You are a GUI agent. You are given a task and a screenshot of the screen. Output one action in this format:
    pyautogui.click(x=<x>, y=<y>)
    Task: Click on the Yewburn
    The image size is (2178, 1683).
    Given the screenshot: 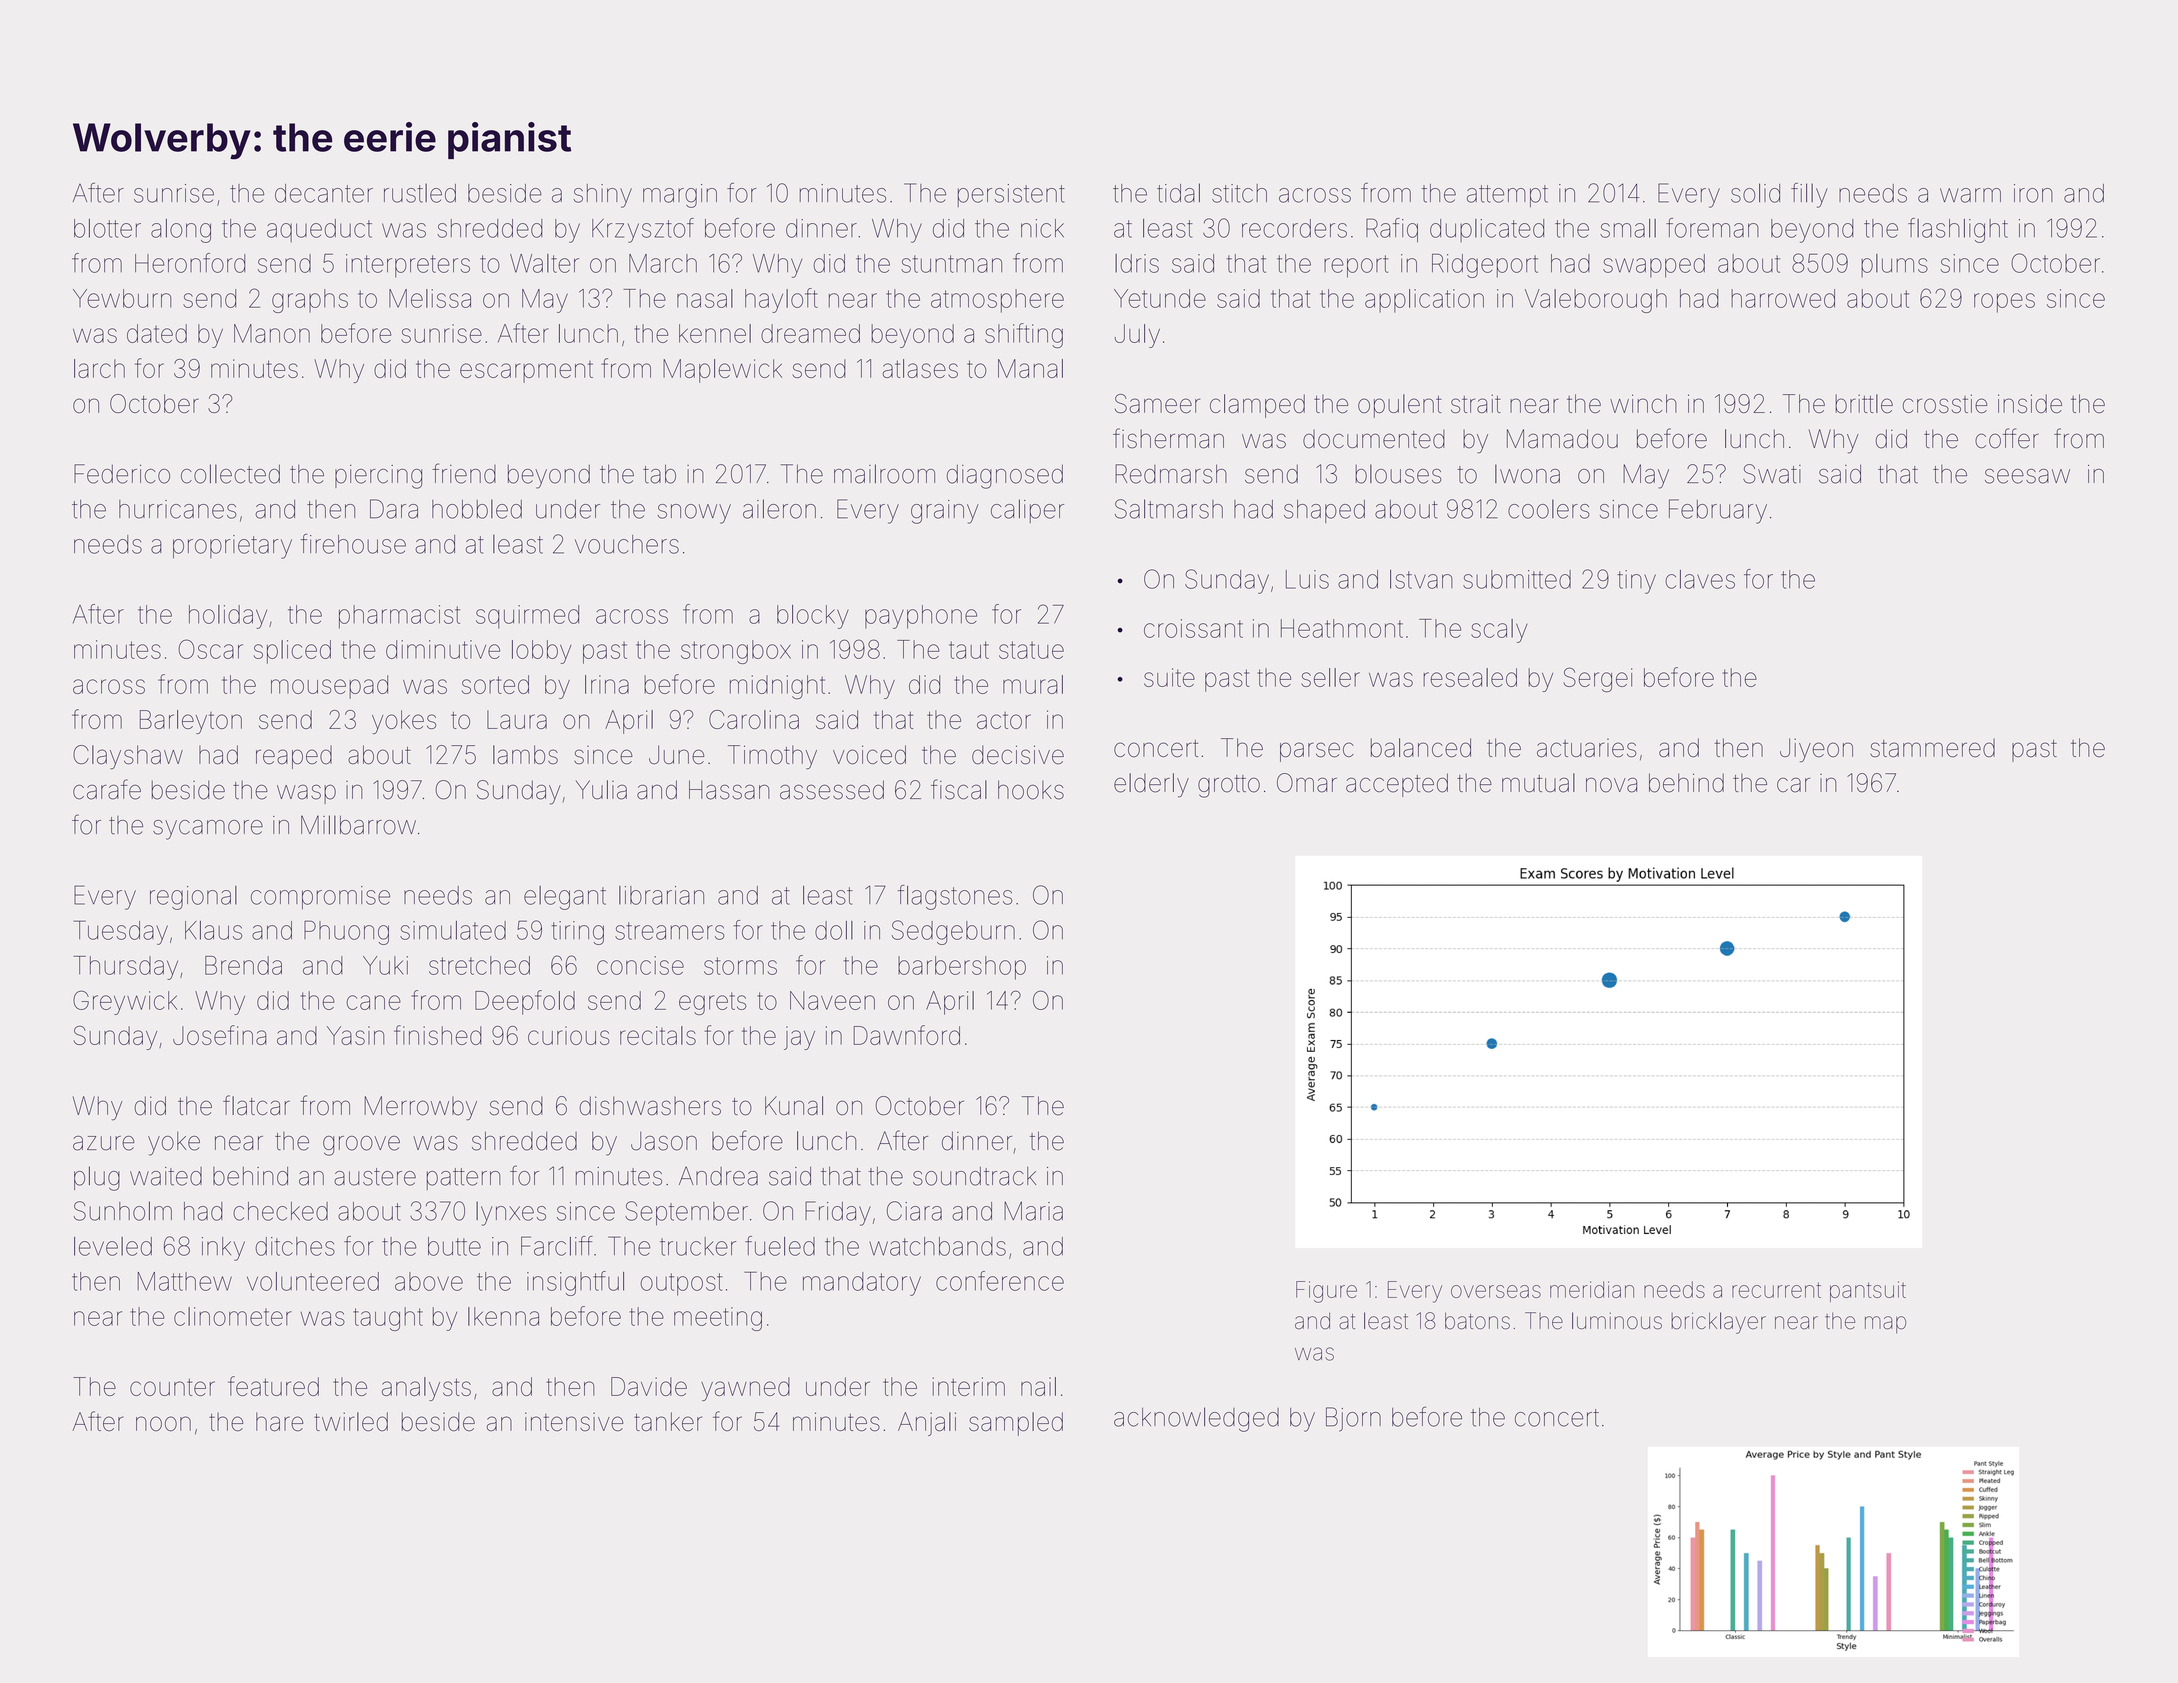 What is the action you would take?
    pyautogui.click(x=122, y=298)
